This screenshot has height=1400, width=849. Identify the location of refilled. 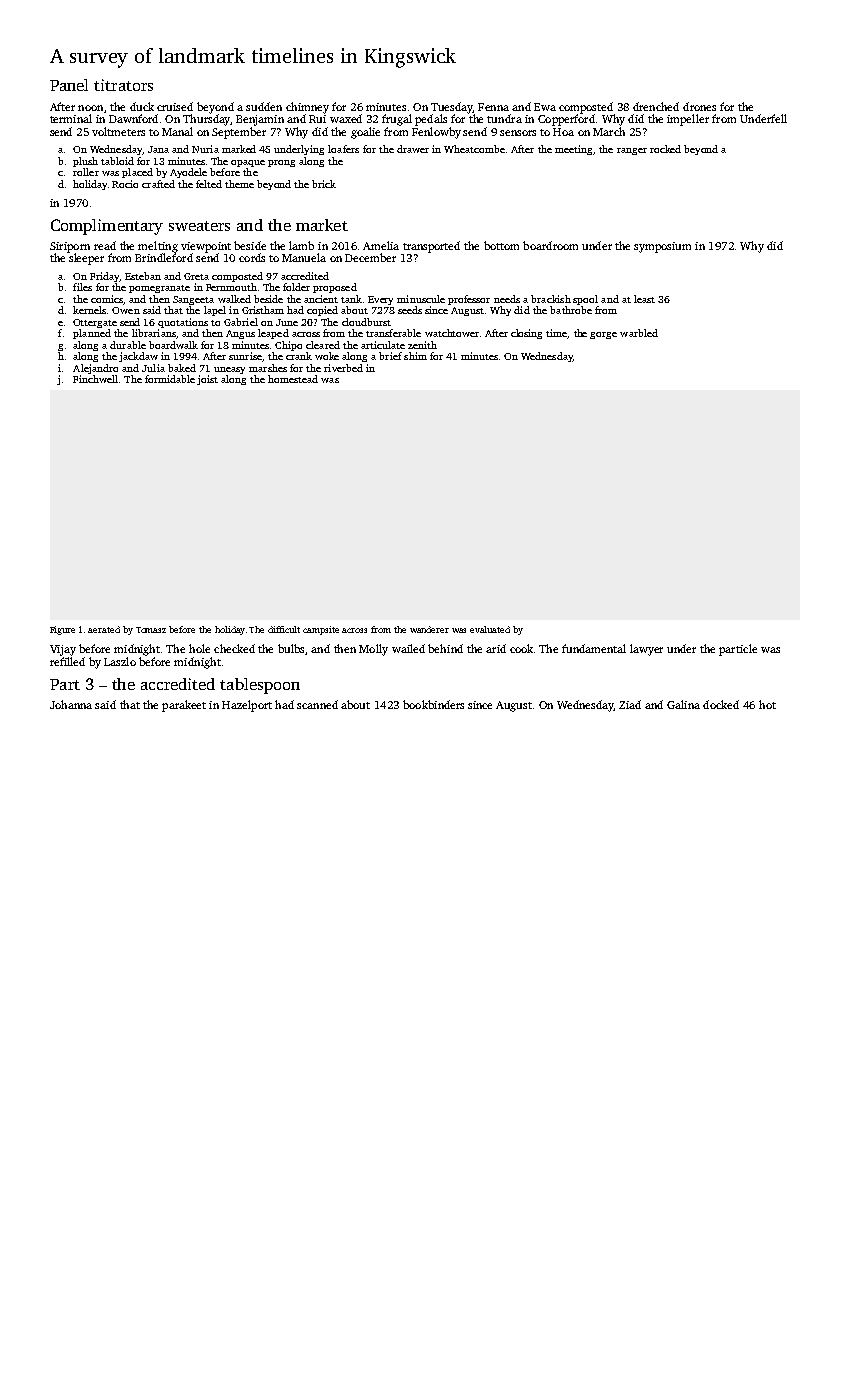
(67, 661).
